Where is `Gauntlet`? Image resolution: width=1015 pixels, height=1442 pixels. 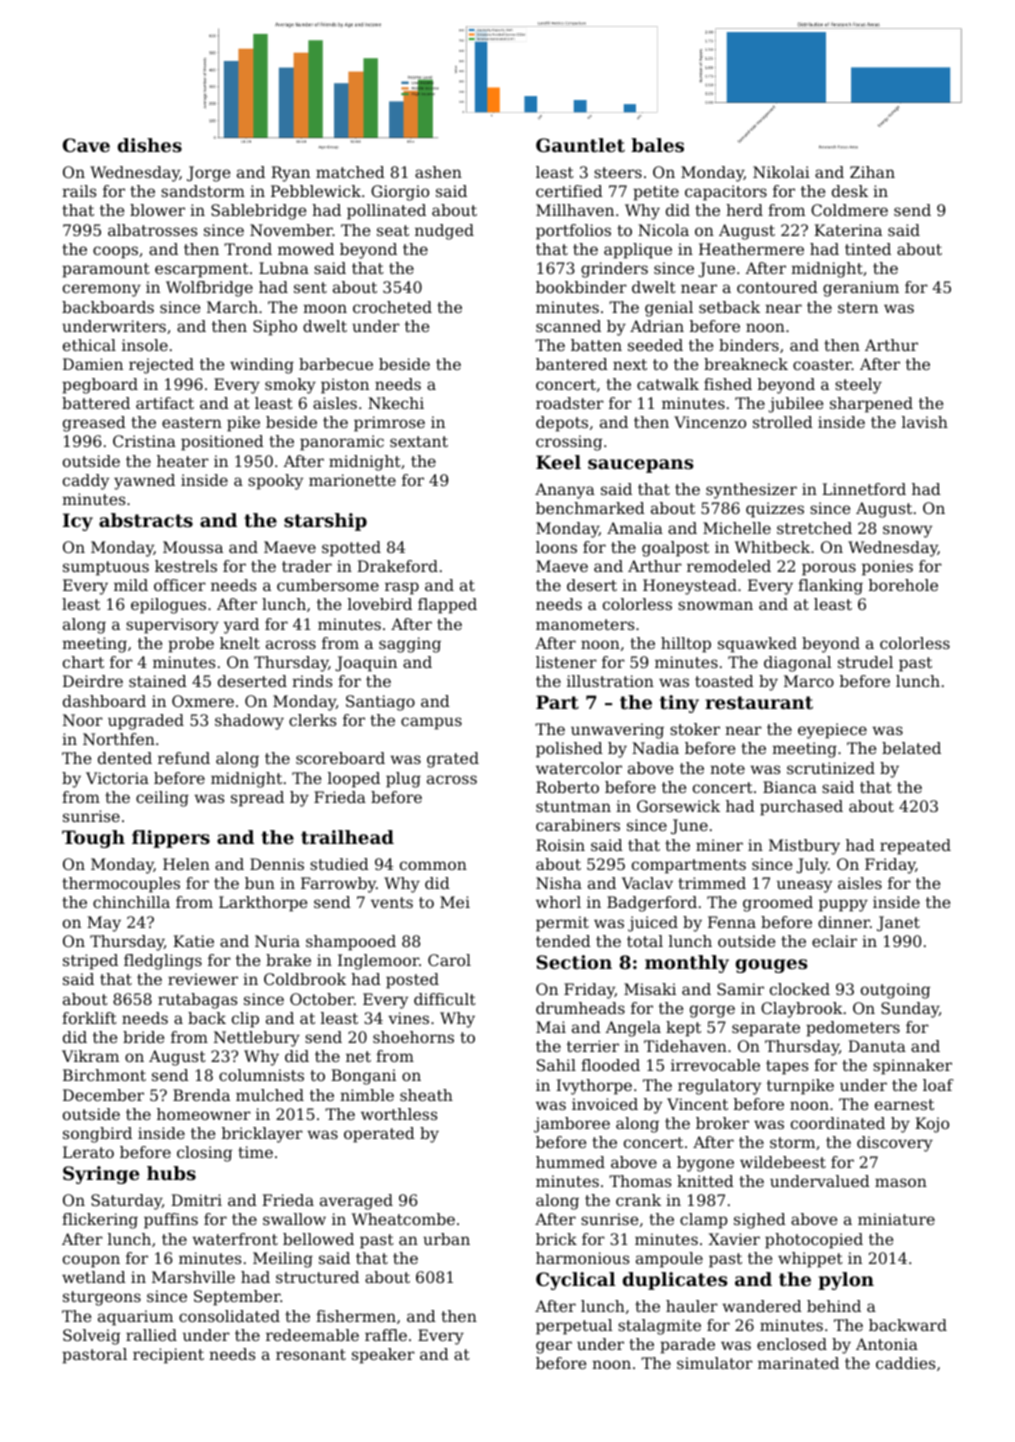
Gauntlet is located at coordinates (580, 145).
